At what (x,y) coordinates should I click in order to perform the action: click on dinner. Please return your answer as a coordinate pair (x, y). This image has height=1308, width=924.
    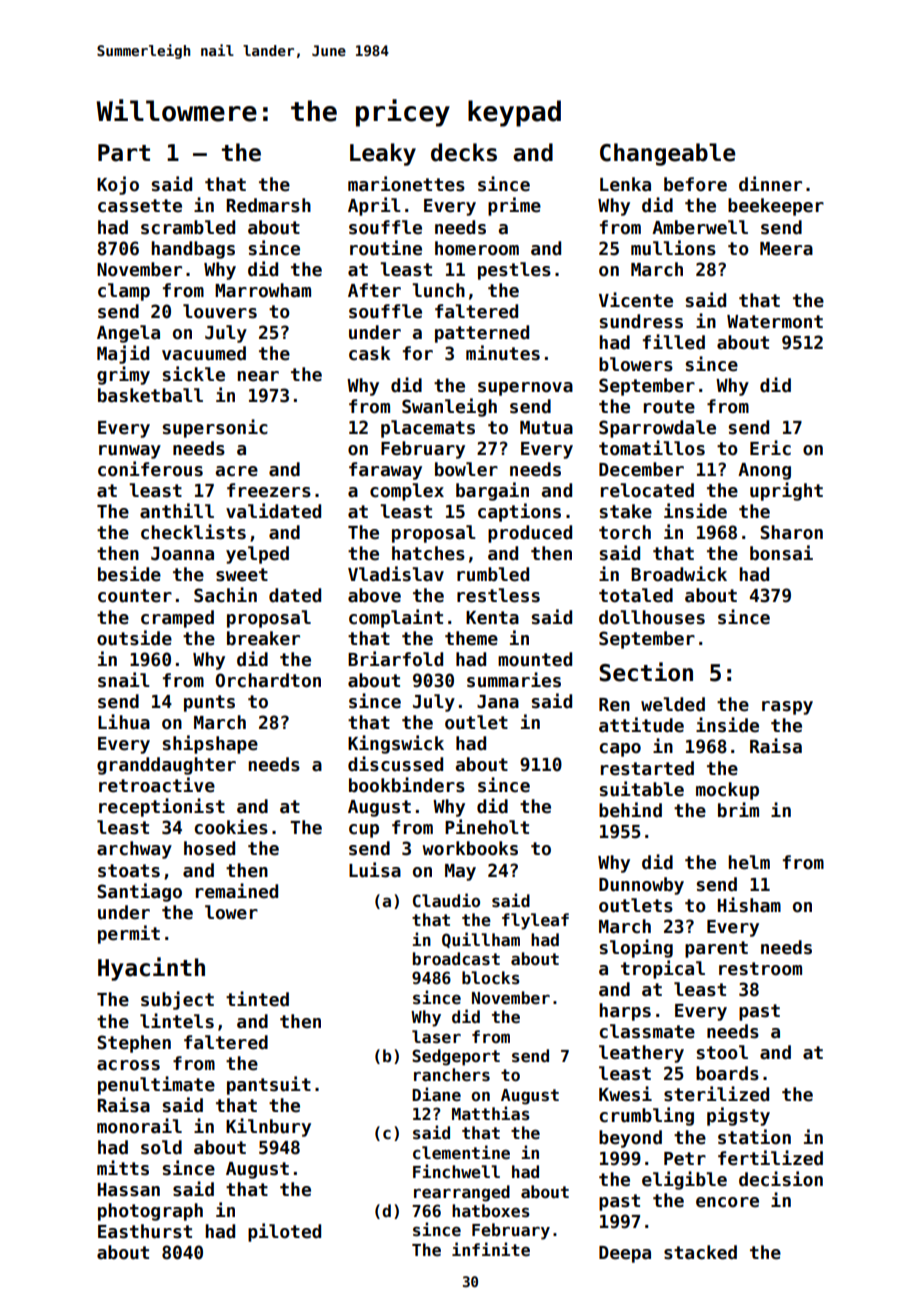
    Looking at the image, I should click on (770, 184).
